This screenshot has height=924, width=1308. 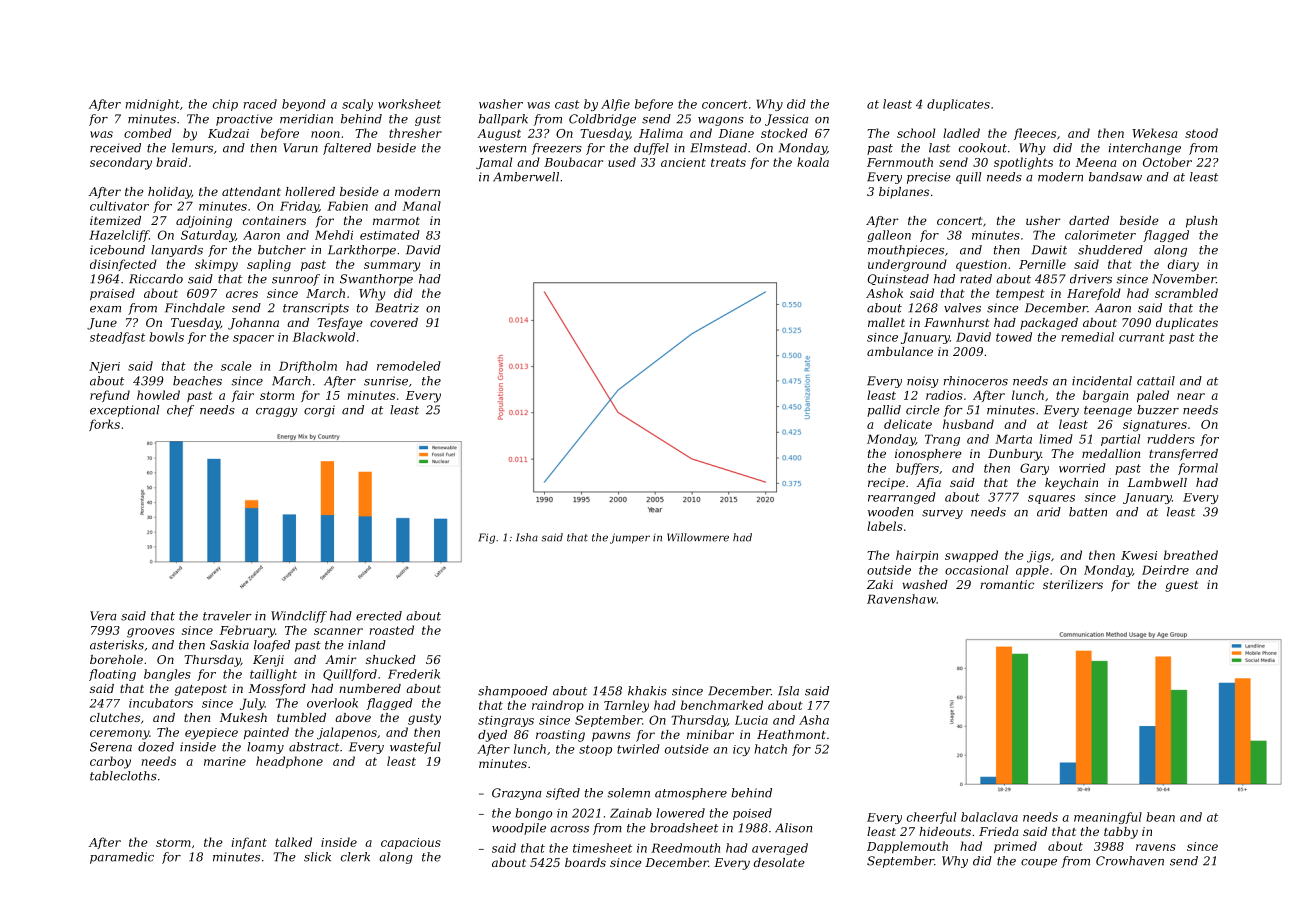 I want to click on corgi, so click(x=319, y=411).
